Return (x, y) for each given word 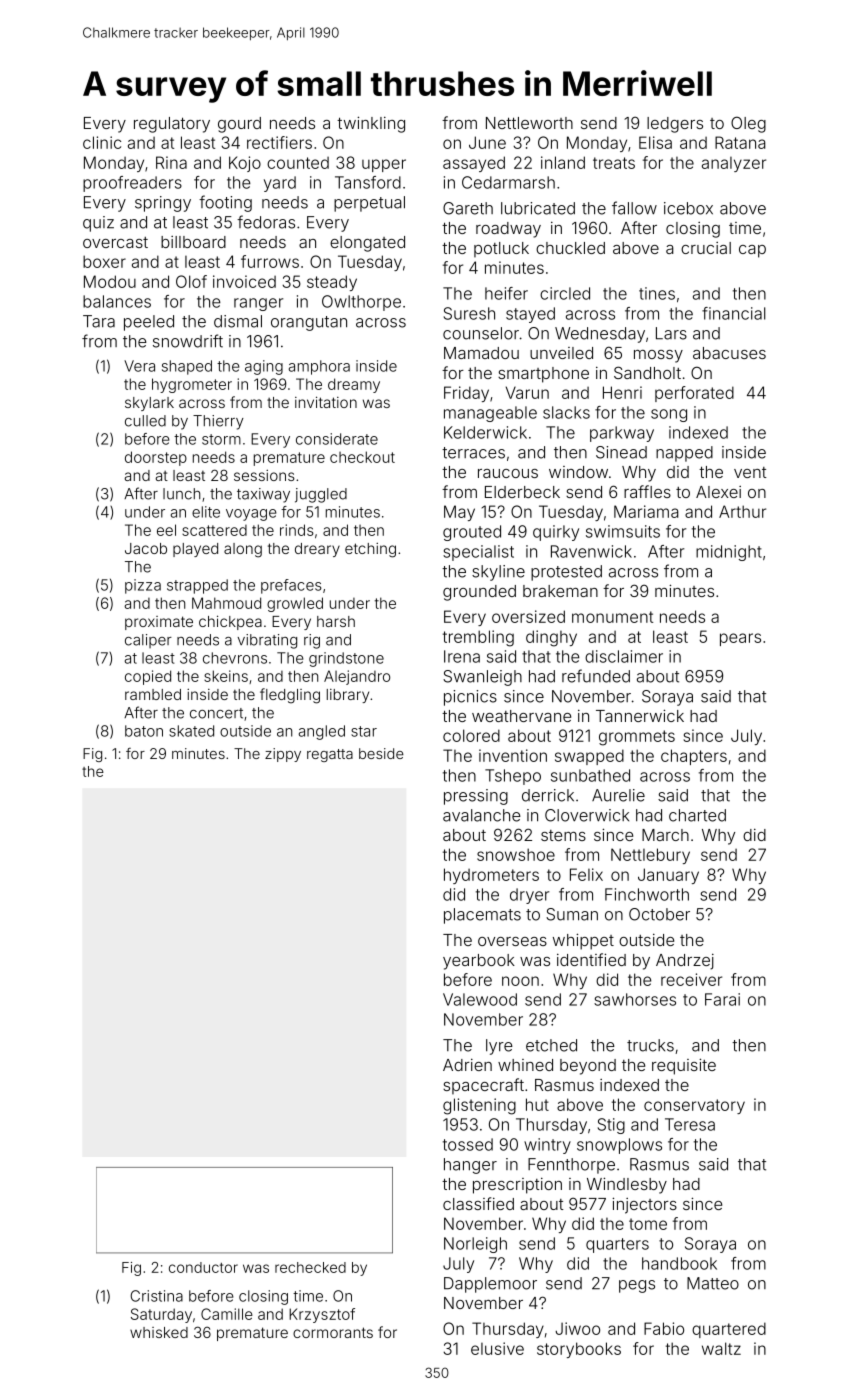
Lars (671, 333)
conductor (203, 1267)
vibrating (267, 641)
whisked (159, 1332)
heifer (506, 293)
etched (551, 1045)
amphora (319, 367)
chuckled (570, 248)
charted (697, 815)
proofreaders (132, 184)
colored (471, 735)
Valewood (480, 999)
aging (264, 367)
